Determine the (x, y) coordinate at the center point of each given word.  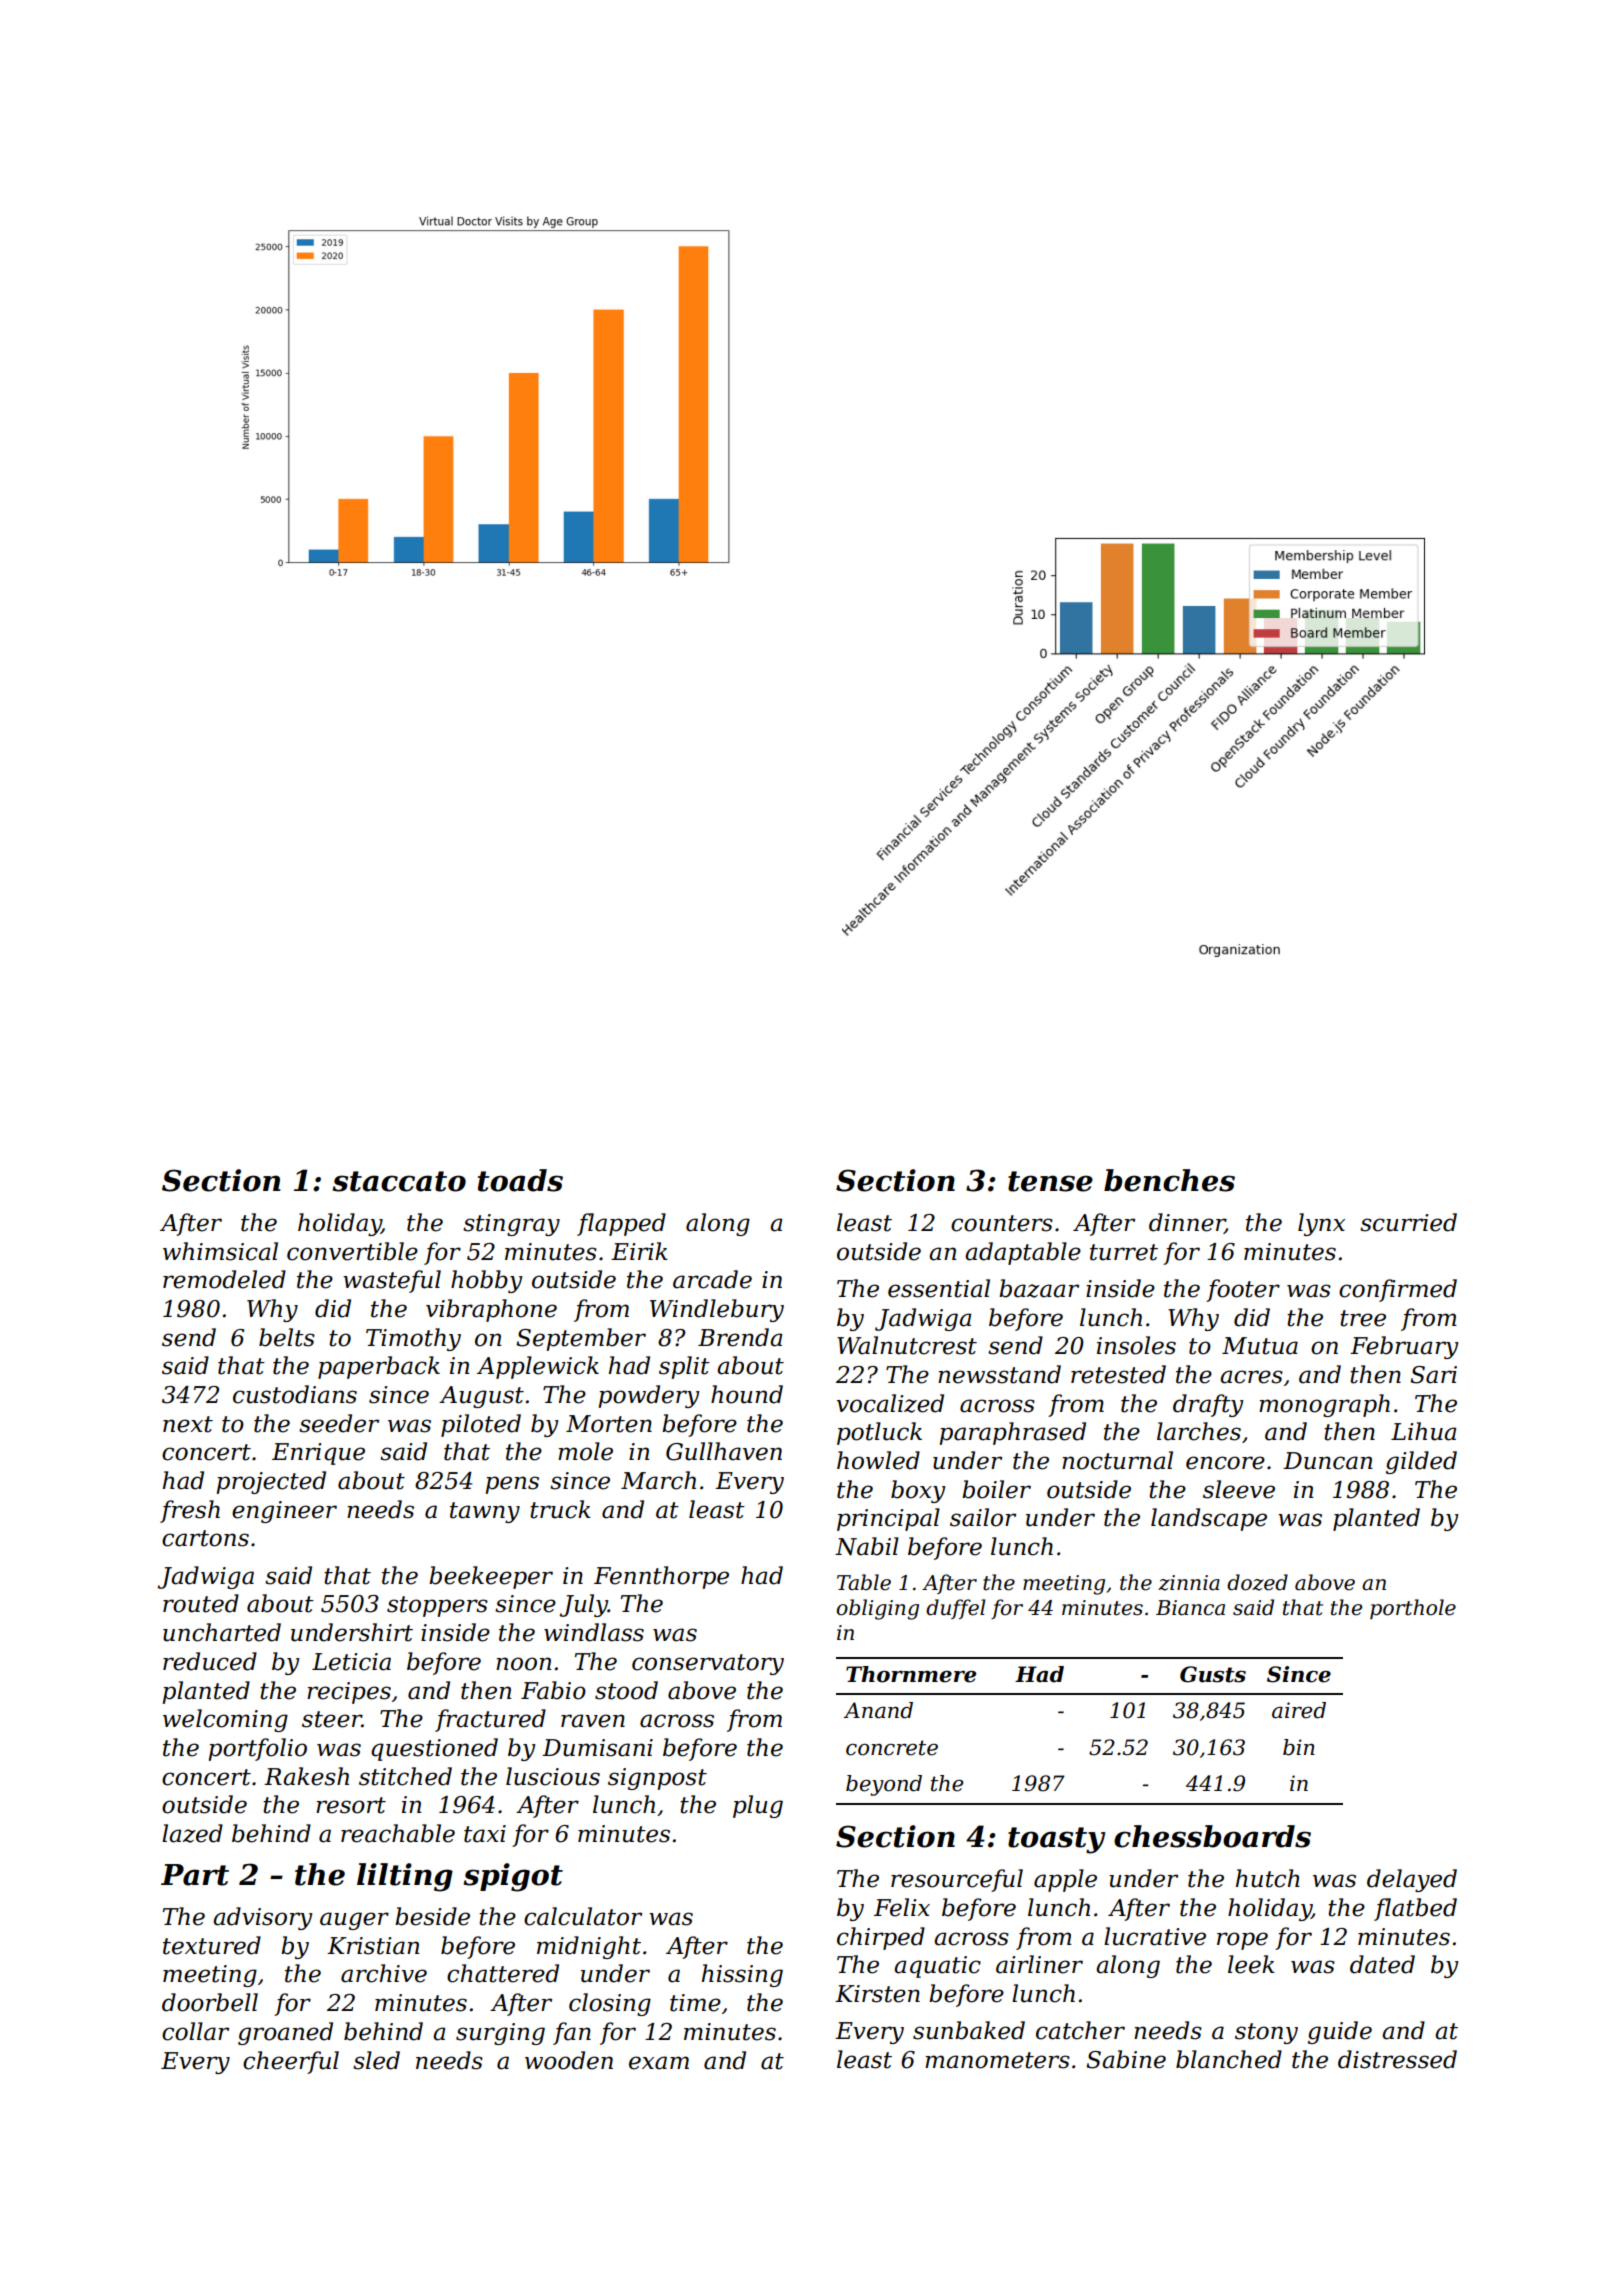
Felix (902, 1907)
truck (560, 1509)
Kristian (373, 1946)
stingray (511, 1225)
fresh (190, 1511)
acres (1251, 1377)
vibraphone (491, 1310)
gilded (1421, 1462)
